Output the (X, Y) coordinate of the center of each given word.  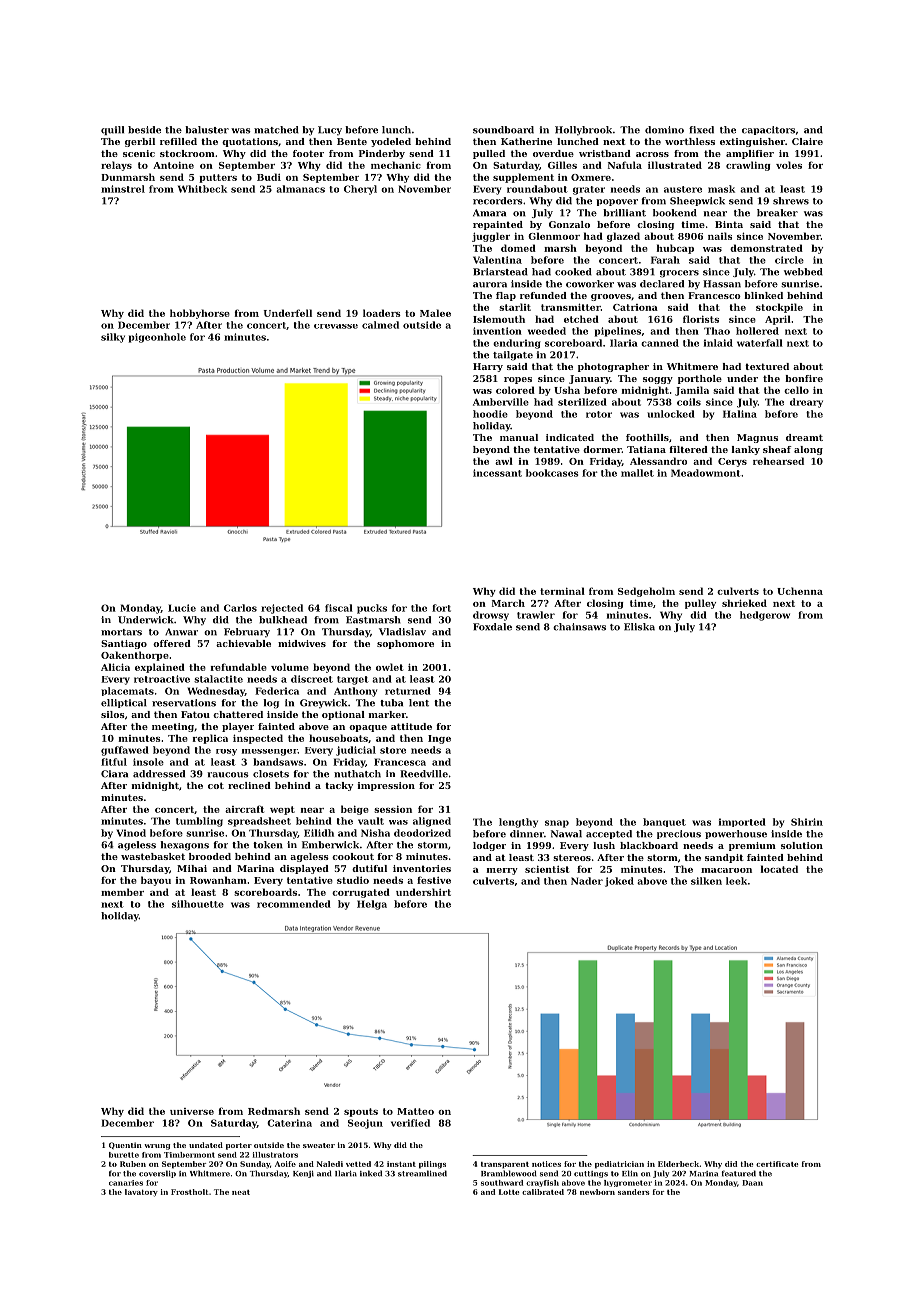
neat (241, 1192)
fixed (701, 130)
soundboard (503, 130)
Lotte (509, 1192)
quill (112, 130)
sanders (634, 1192)
